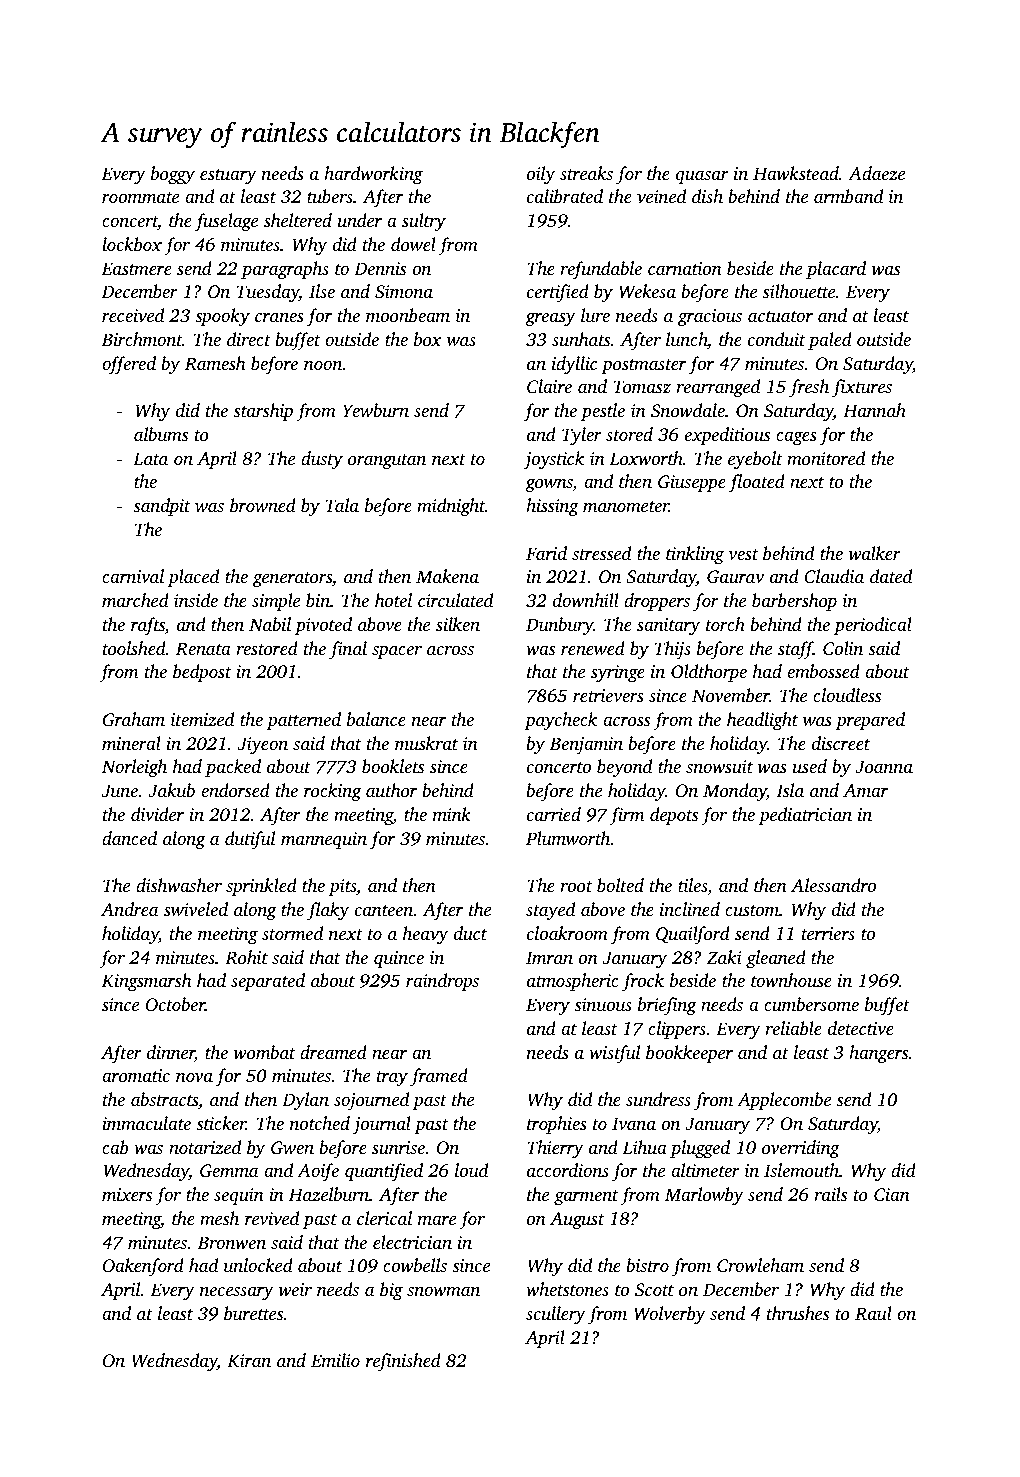  I want to click on Oakenford, so click(143, 1267).
